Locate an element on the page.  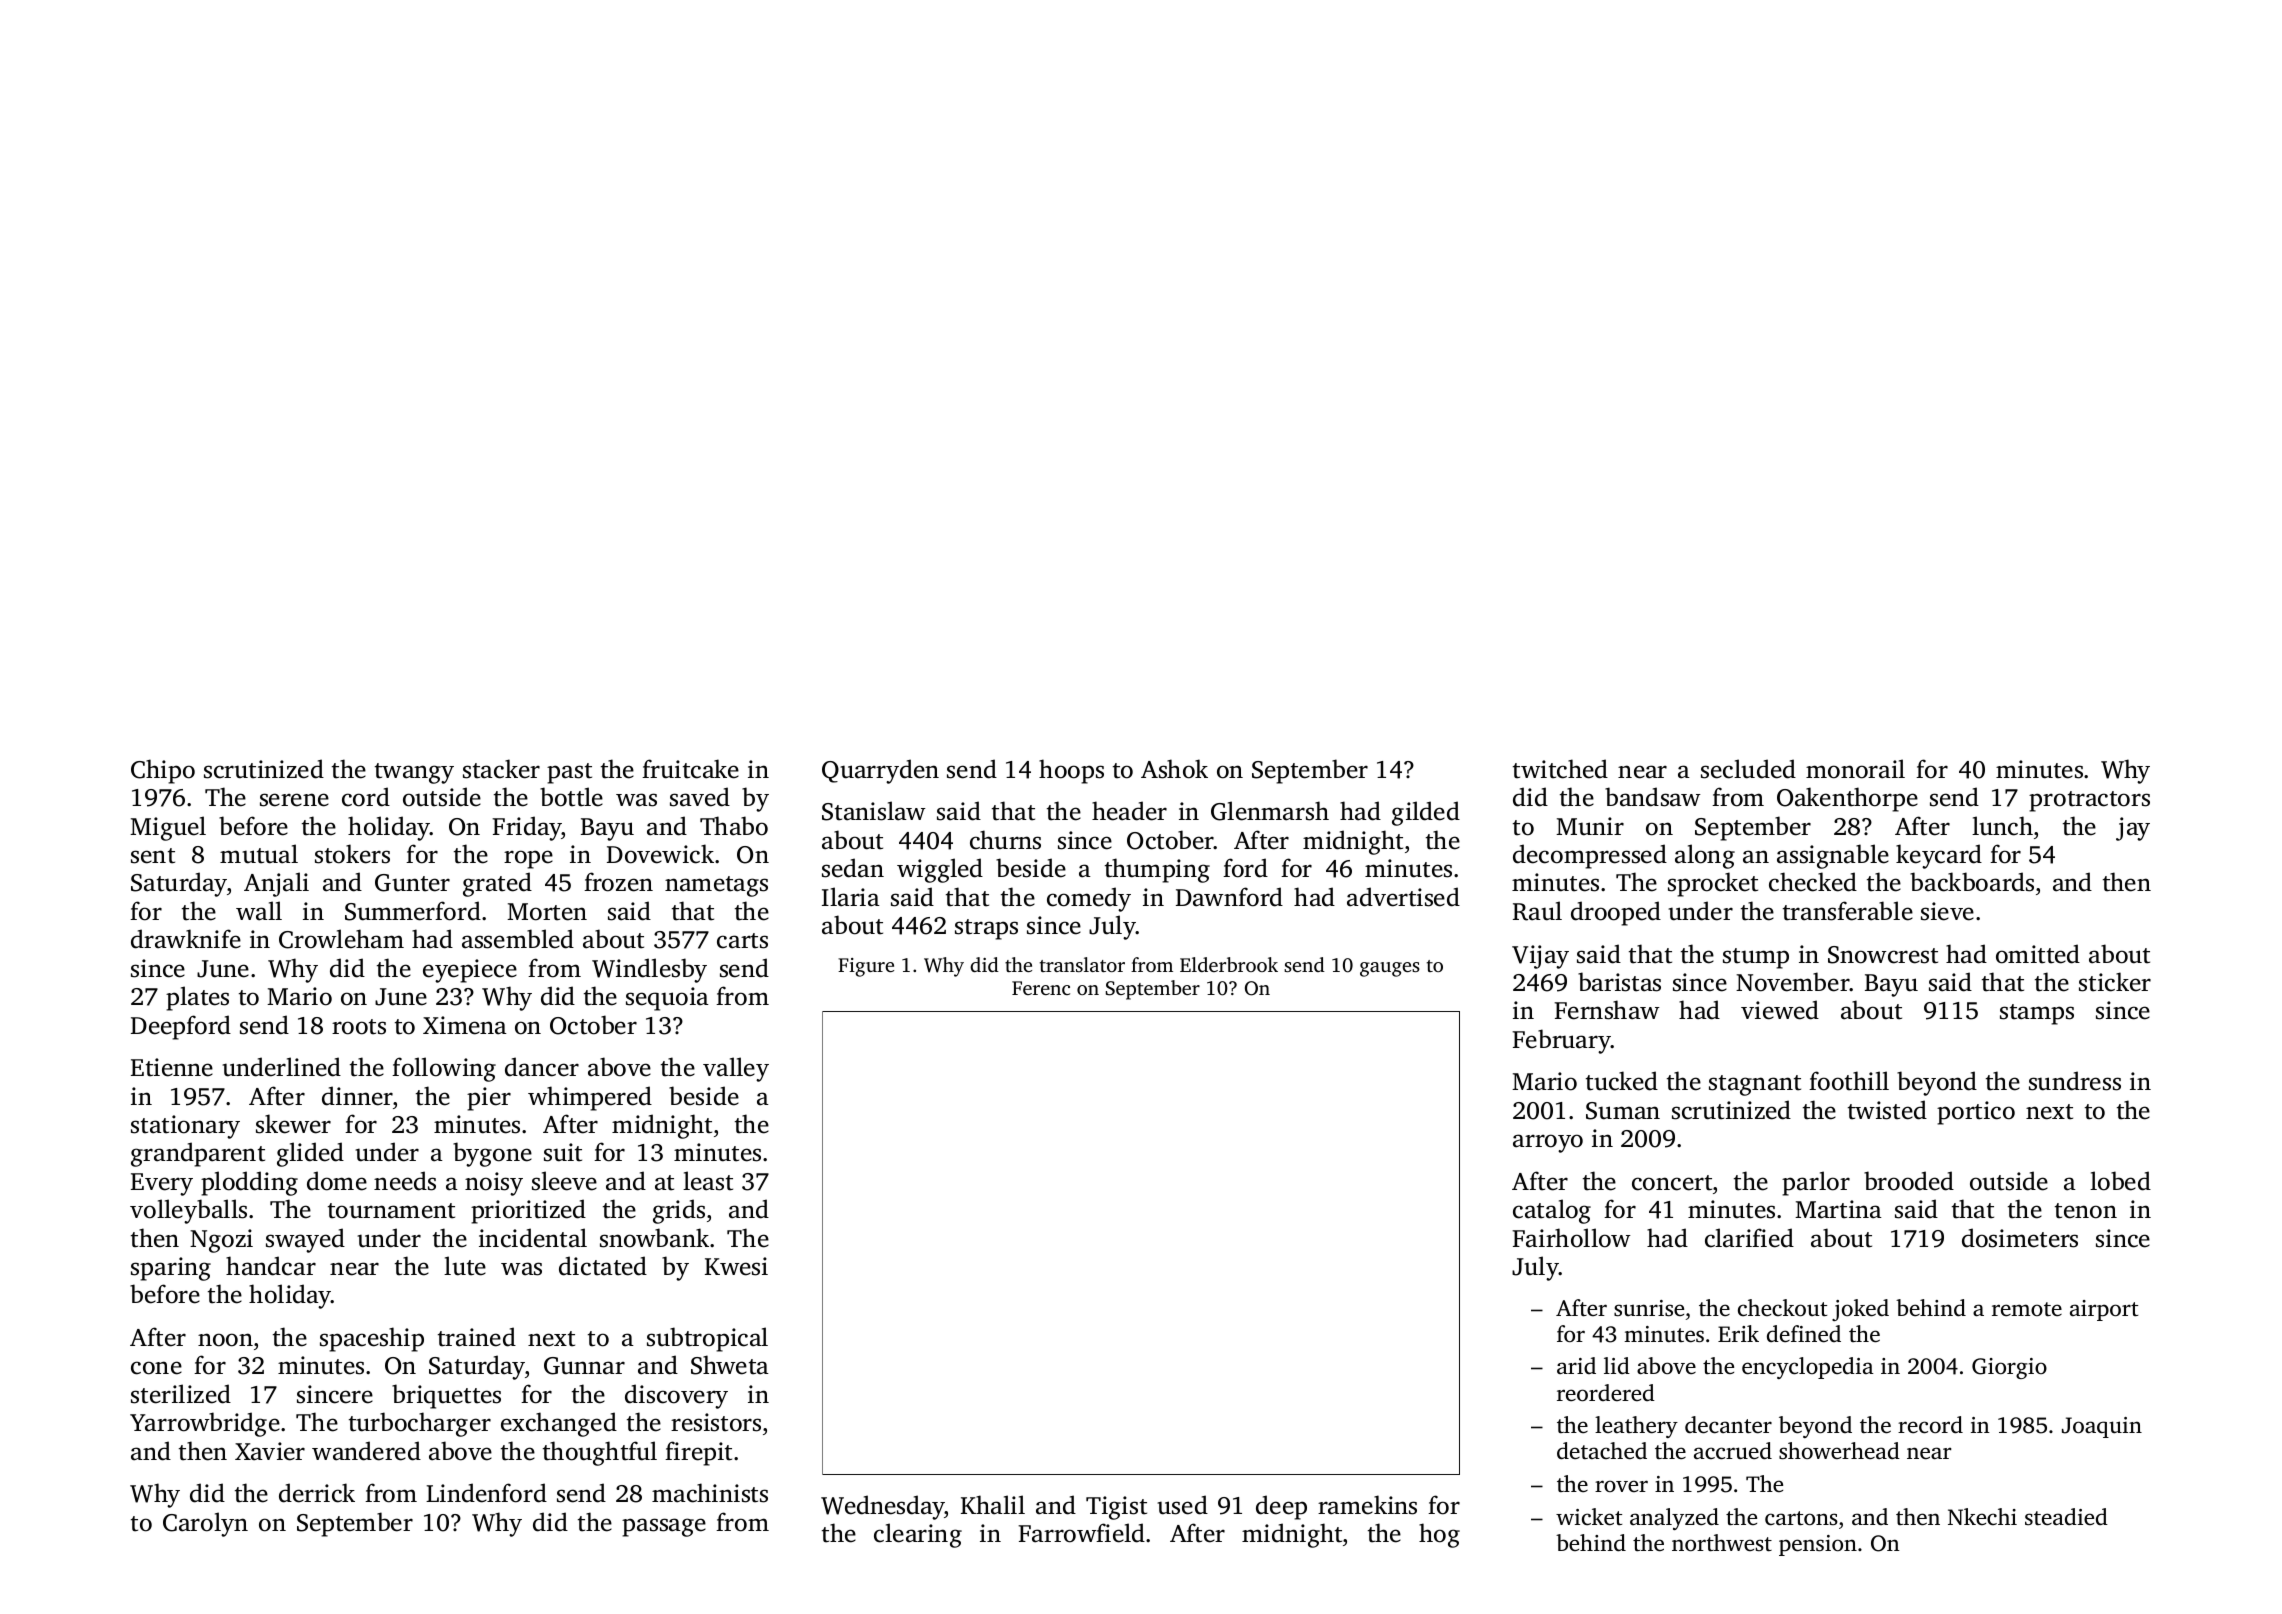
exchanged is located at coordinates (559, 1424).
